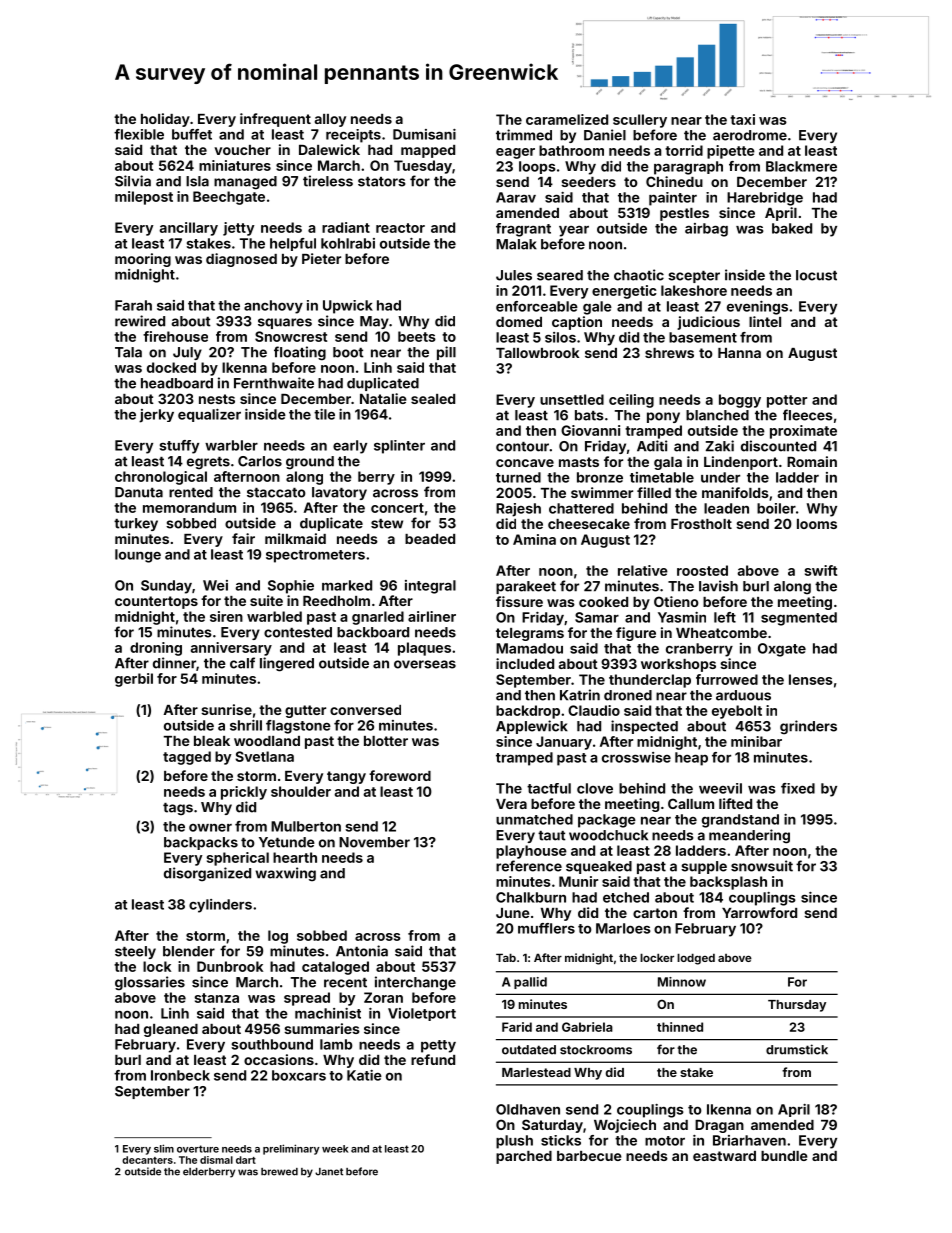 This image has height=1233, width=952. I want to click on petty, so click(438, 1046).
